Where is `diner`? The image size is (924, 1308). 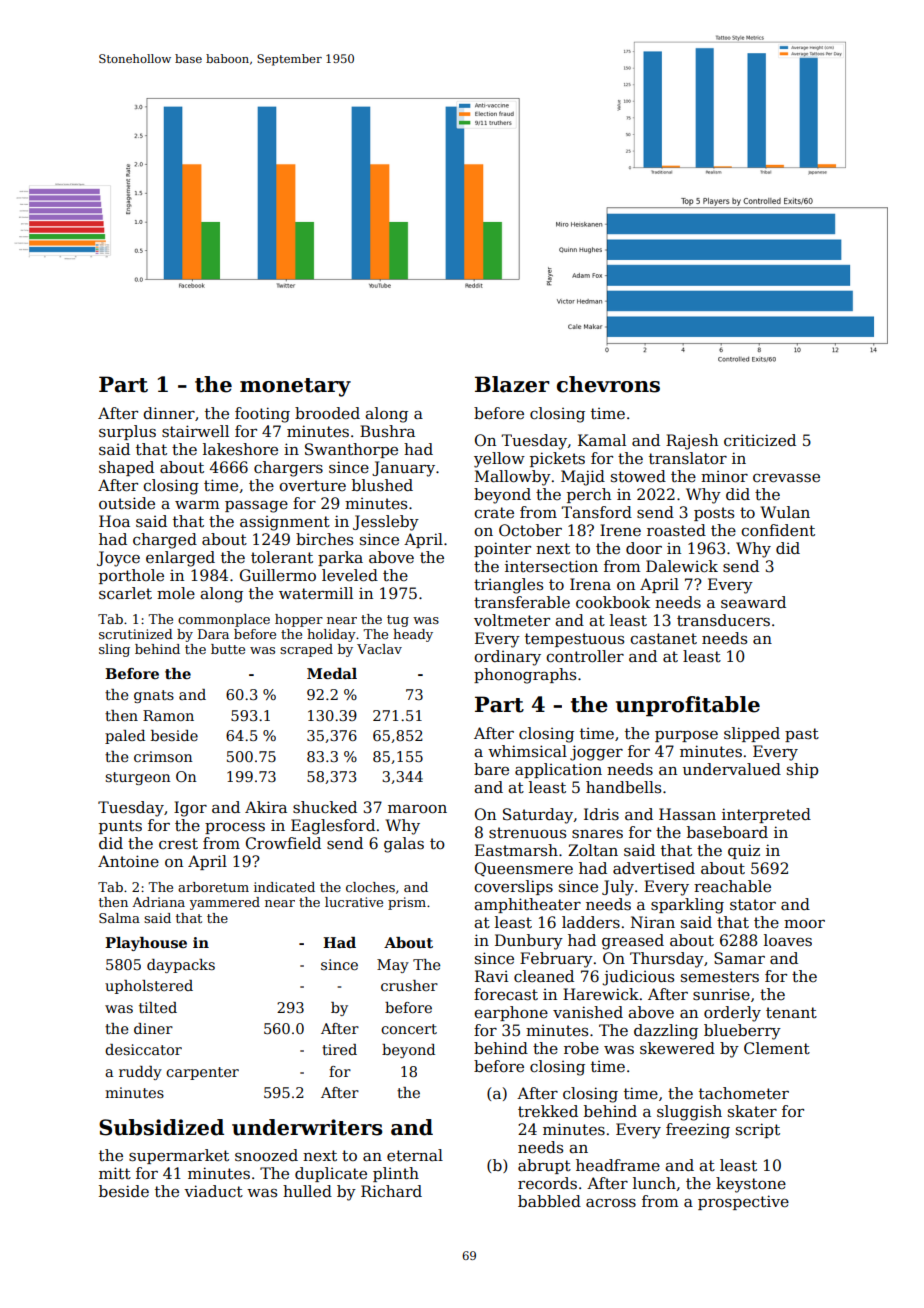
diner is located at coordinates (153, 1028).
